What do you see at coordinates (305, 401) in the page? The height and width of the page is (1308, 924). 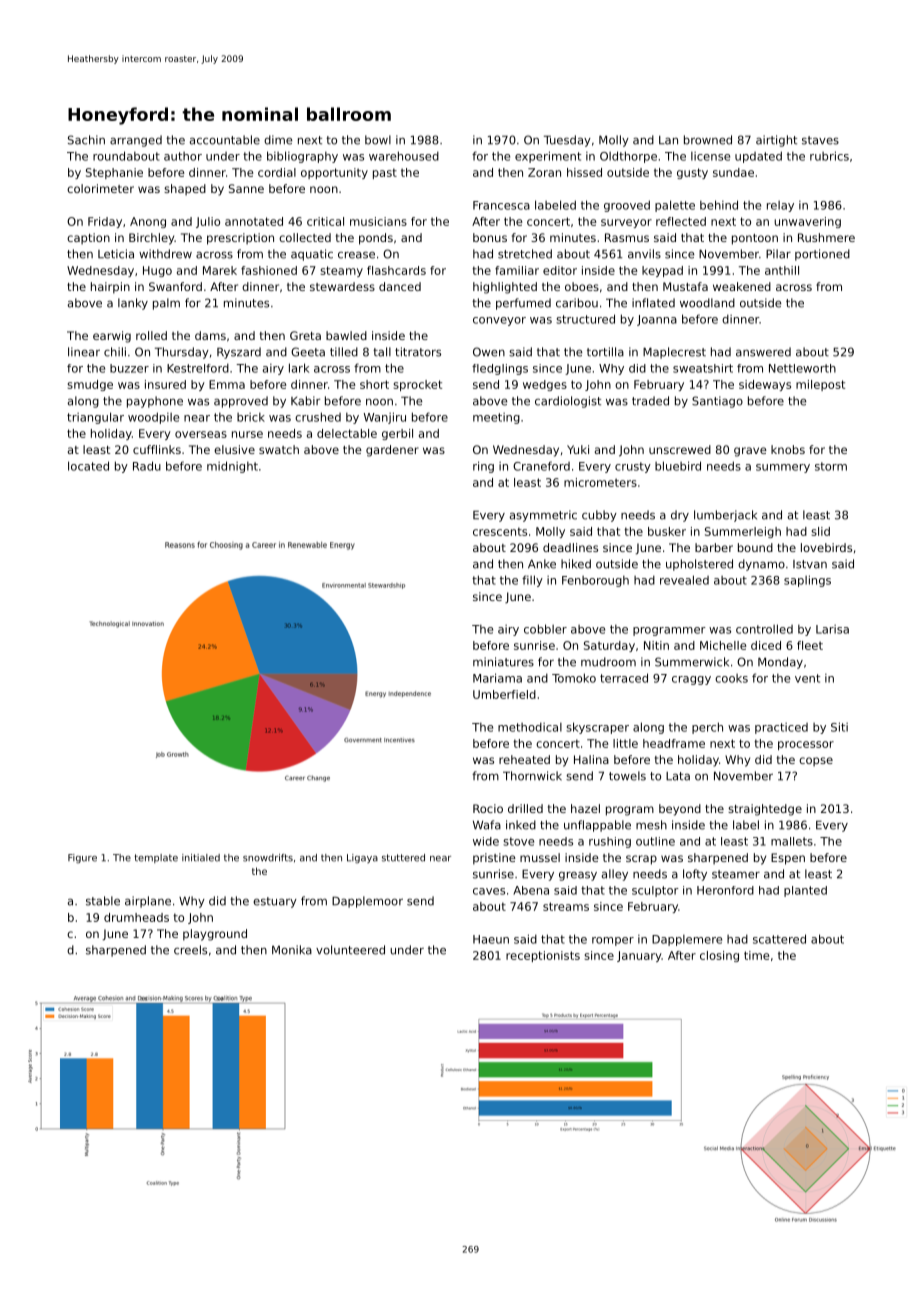 I see `Kabir` at bounding box center [305, 401].
